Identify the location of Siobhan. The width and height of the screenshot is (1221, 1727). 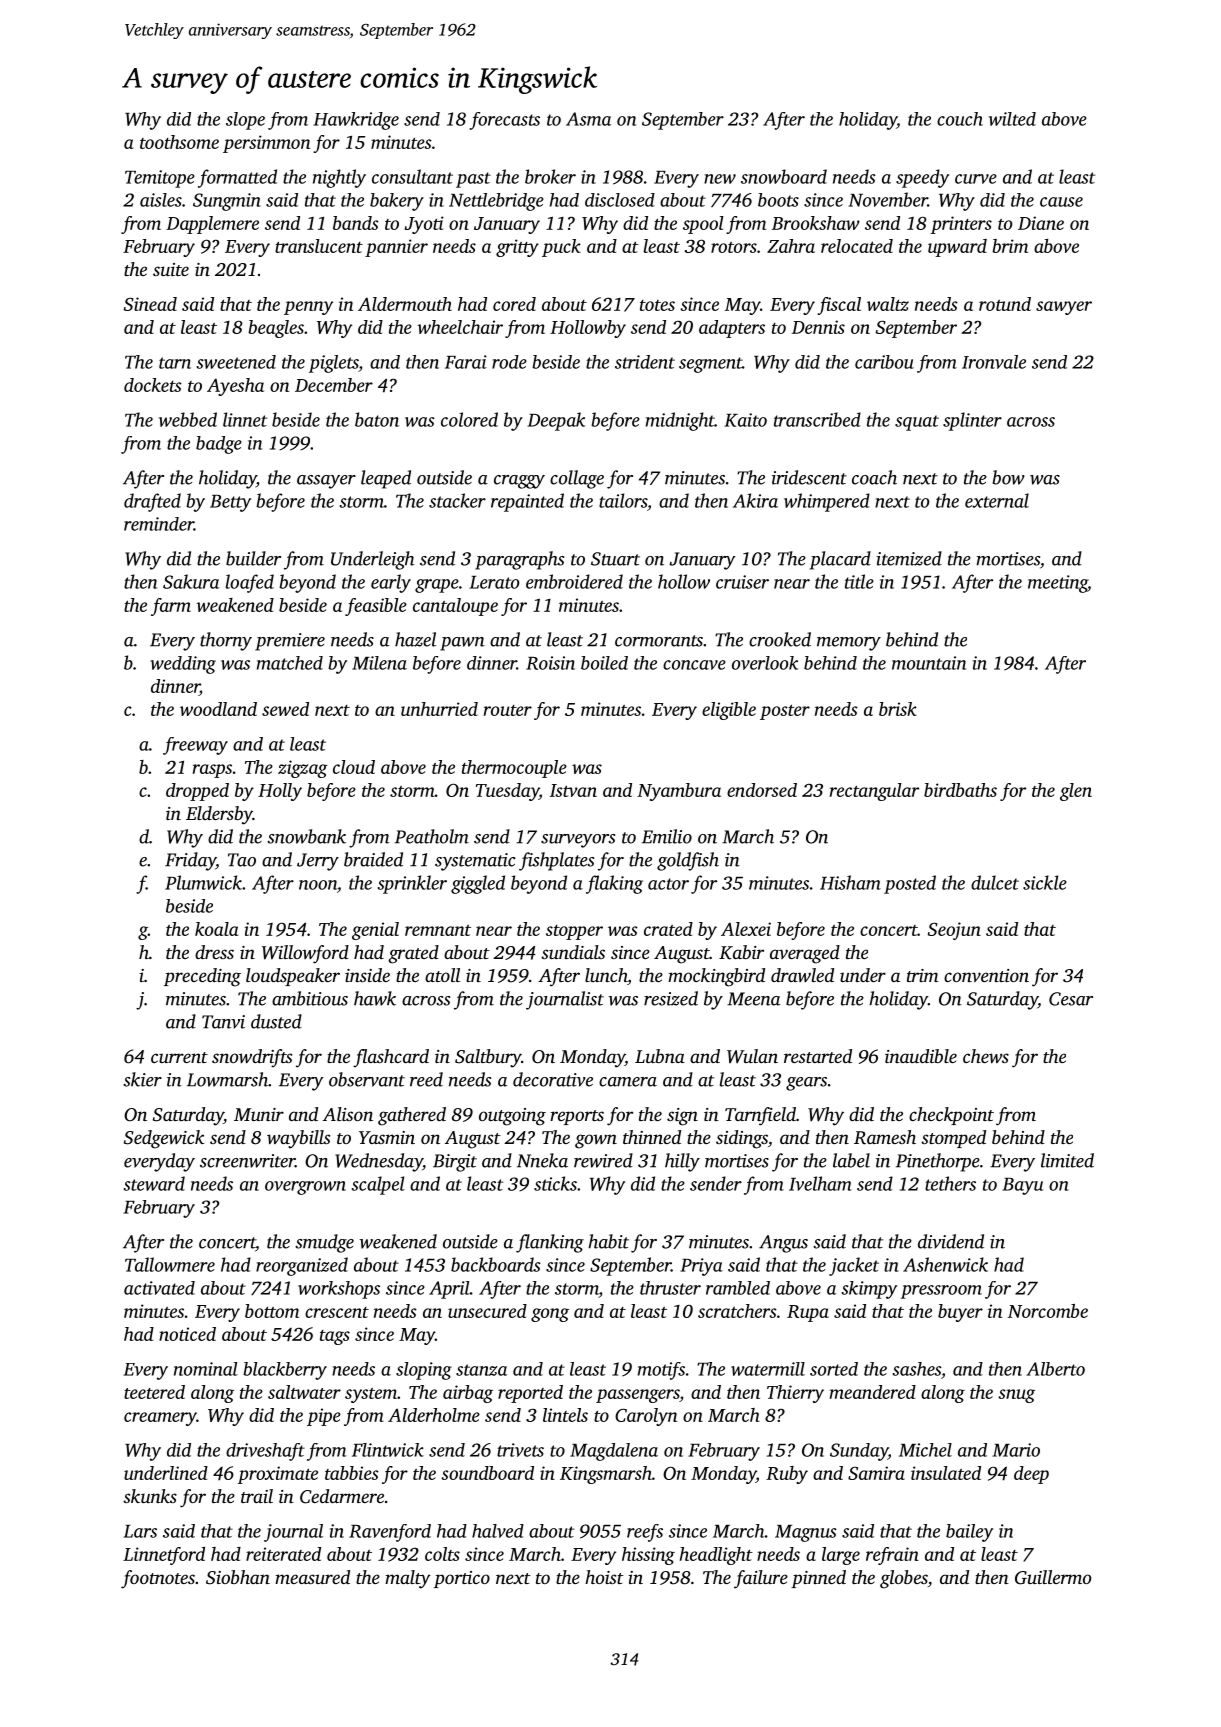
(238, 1577).
